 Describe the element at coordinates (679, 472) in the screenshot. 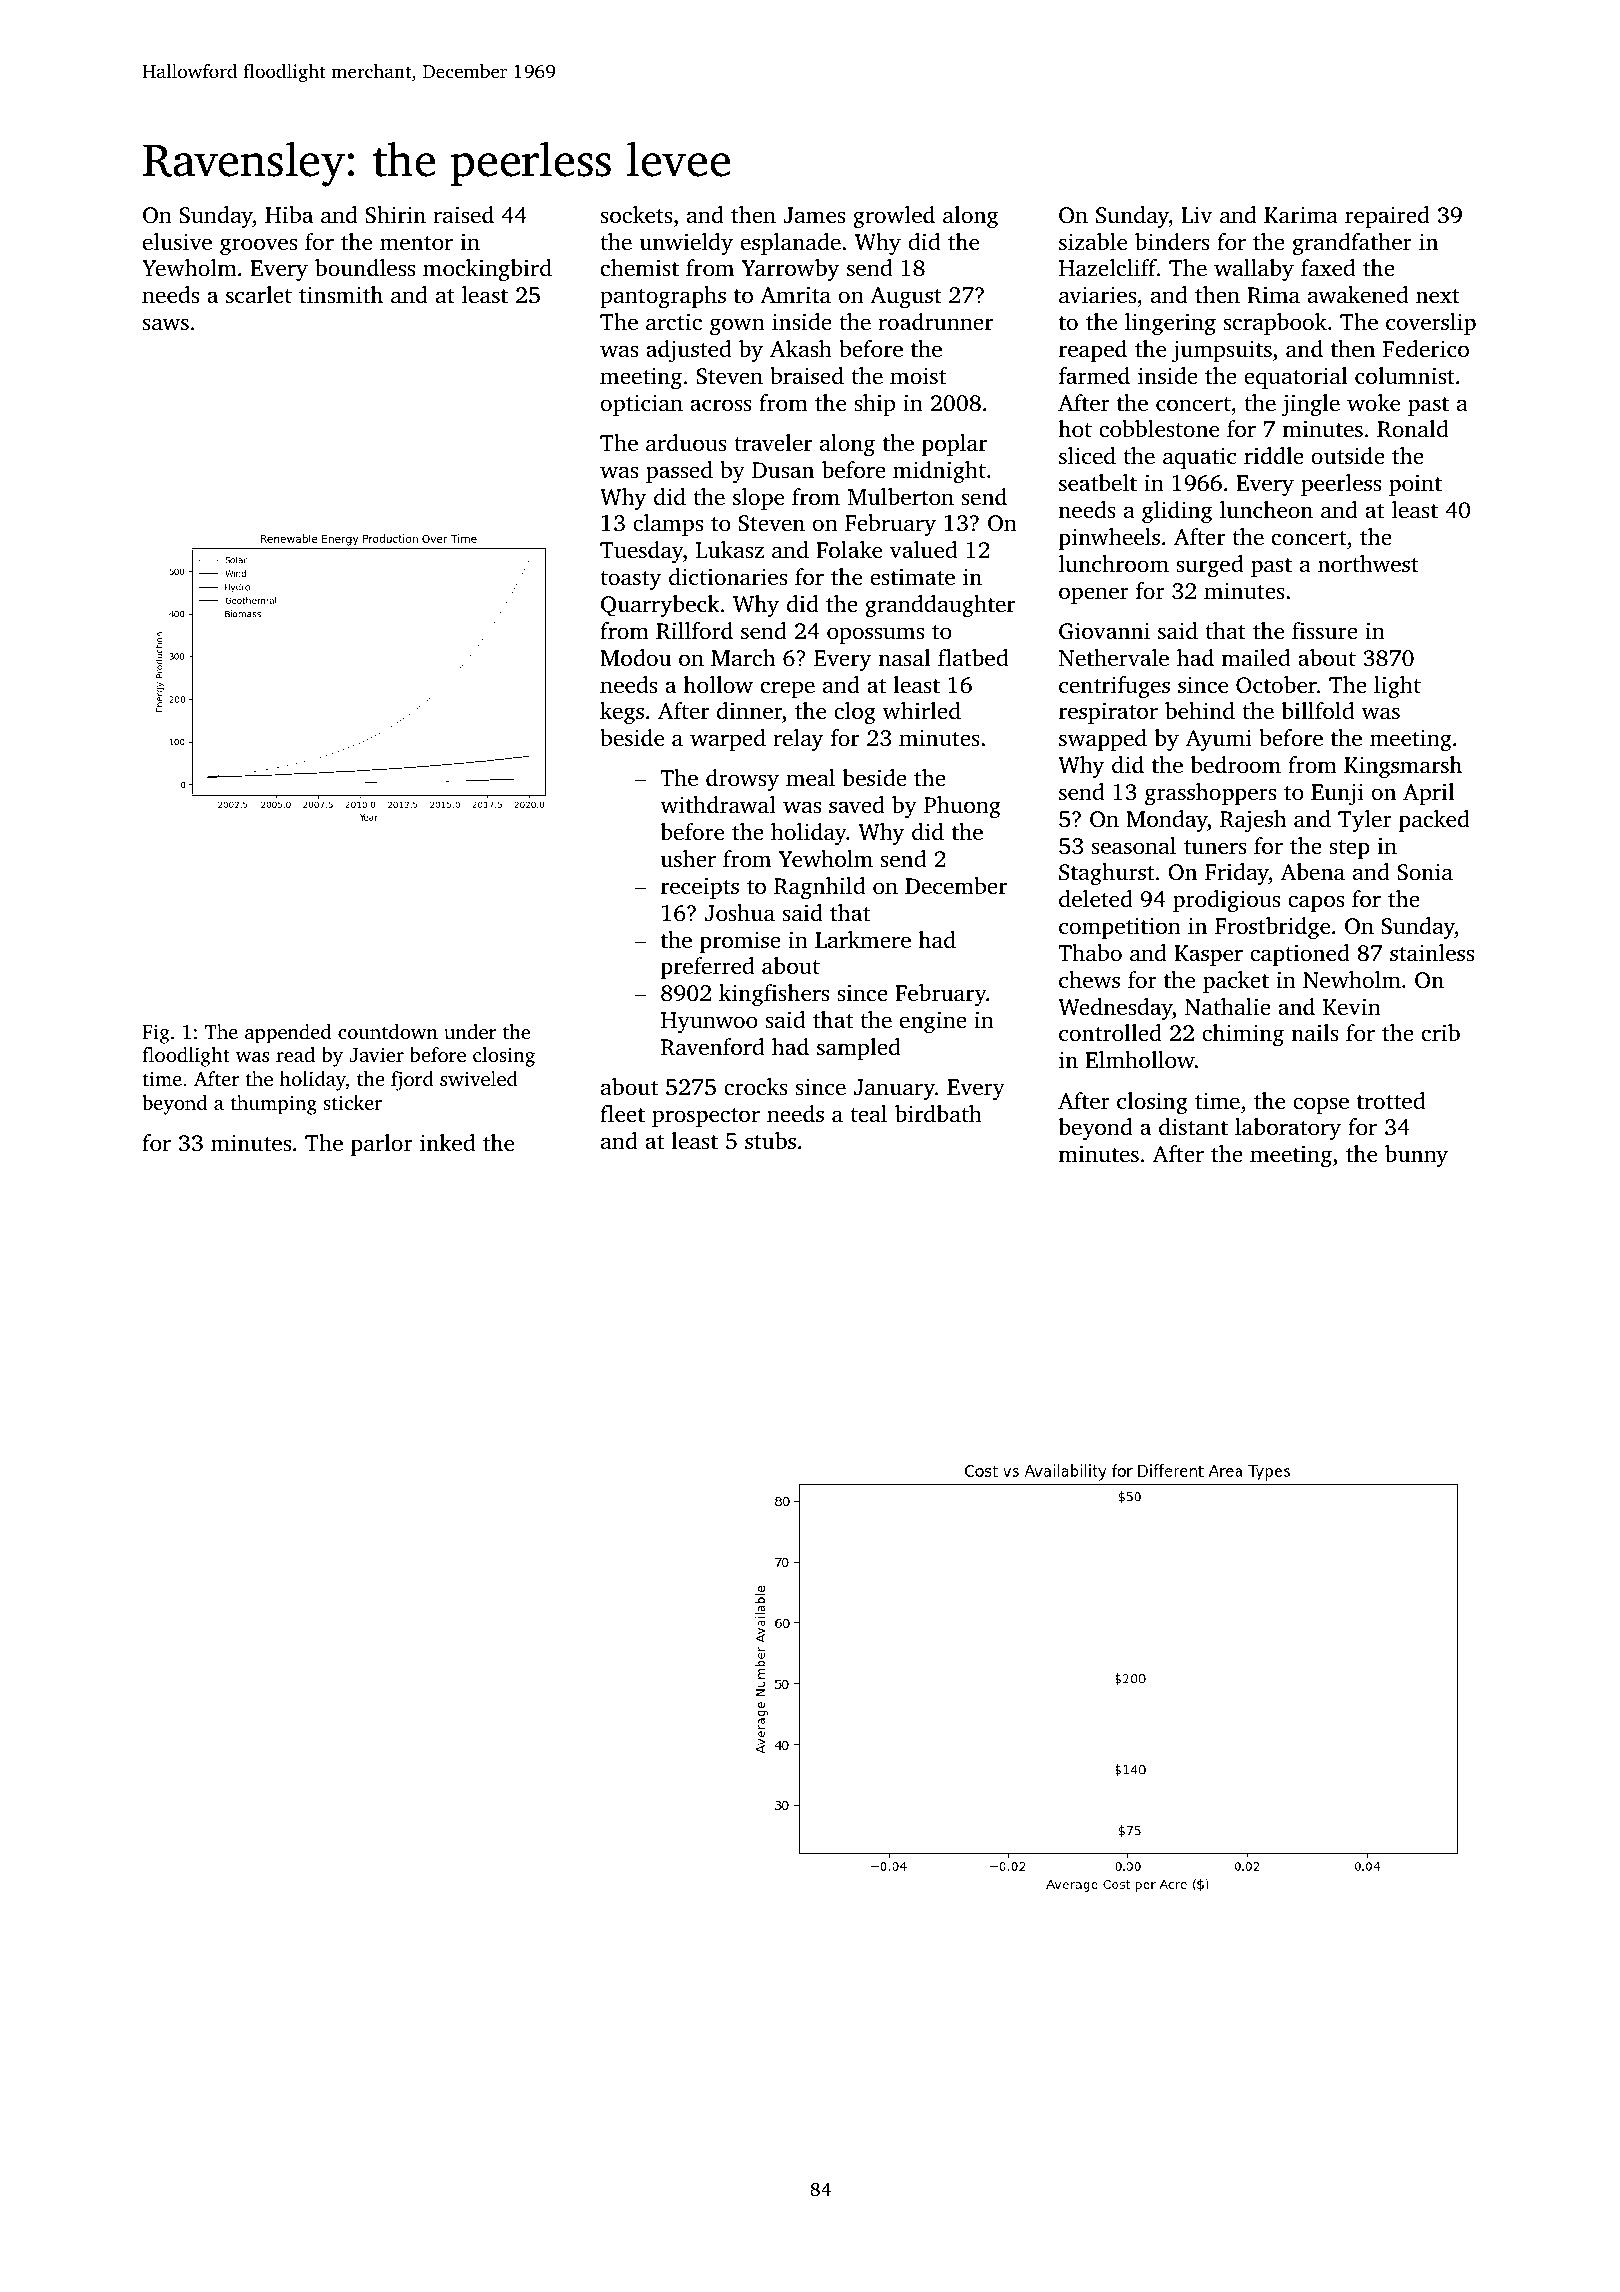

I see `passed` at that location.
